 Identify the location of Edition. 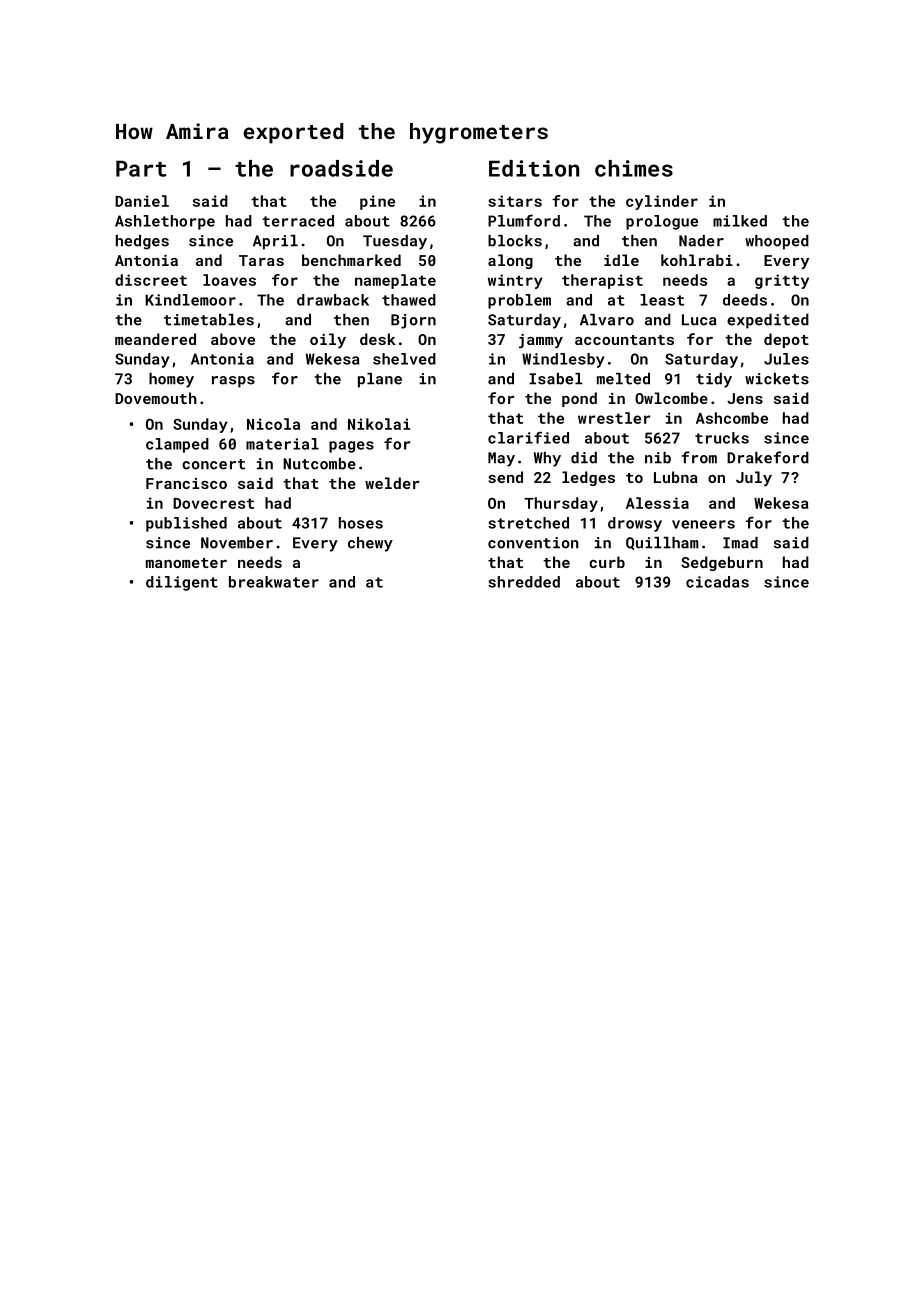
(534, 168).
